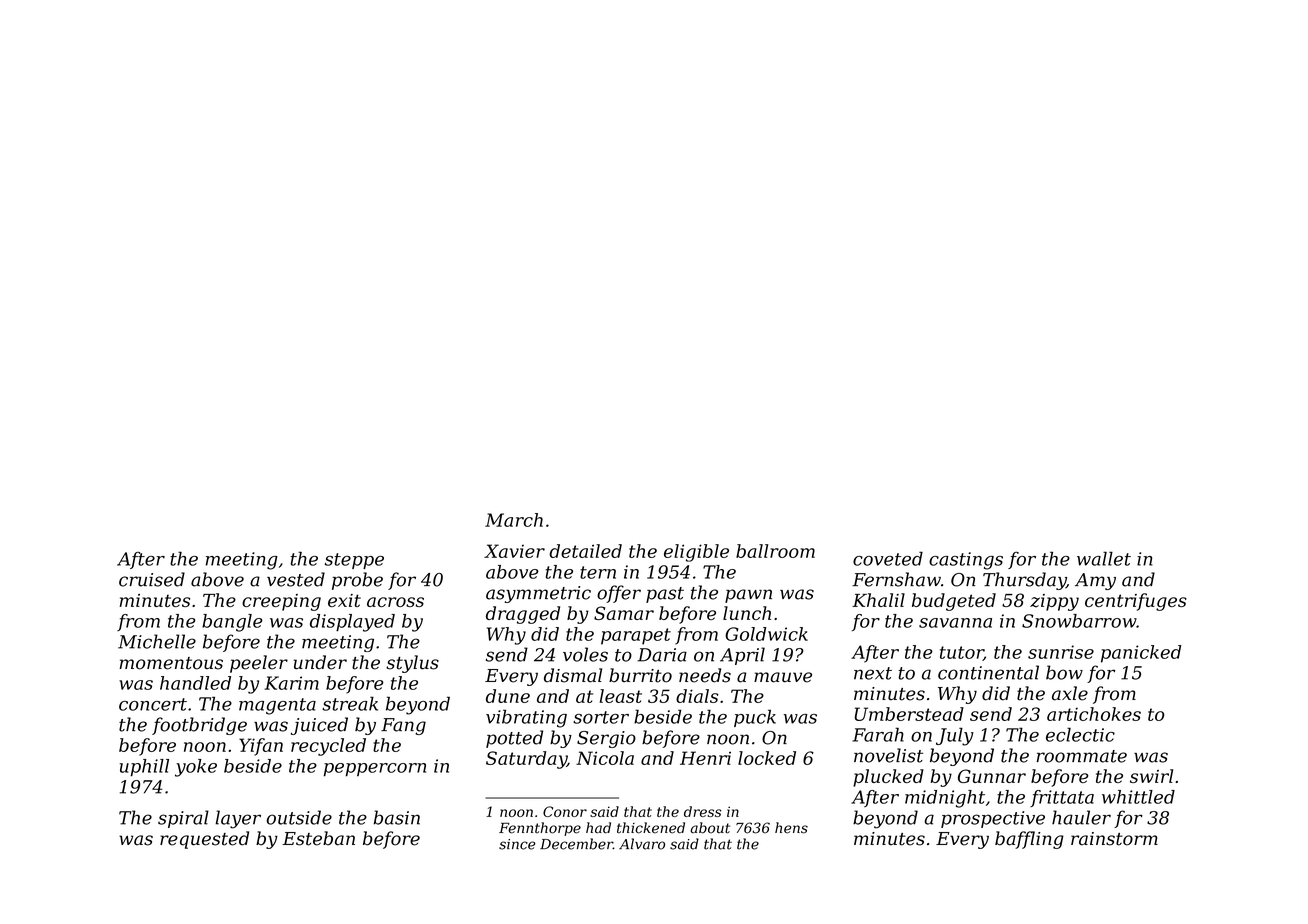 The width and height of the image is (1308, 924). Describe the element at coordinates (354, 561) in the image. I see `steppe` at that location.
